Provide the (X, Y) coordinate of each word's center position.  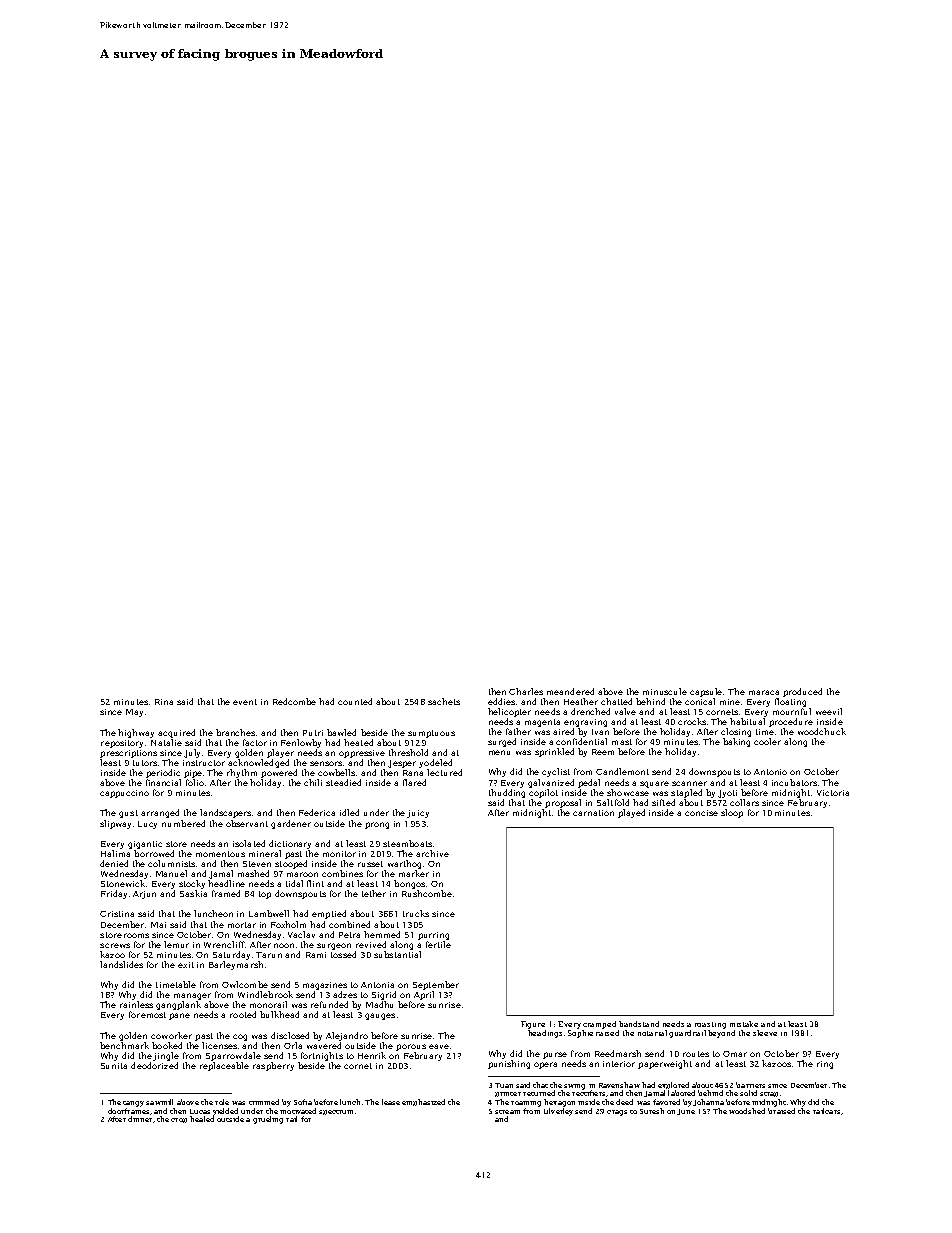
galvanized (551, 783)
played (631, 813)
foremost (147, 1014)
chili (313, 782)
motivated (298, 1111)
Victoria (833, 793)
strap (769, 1094)
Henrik (372, 1055)
